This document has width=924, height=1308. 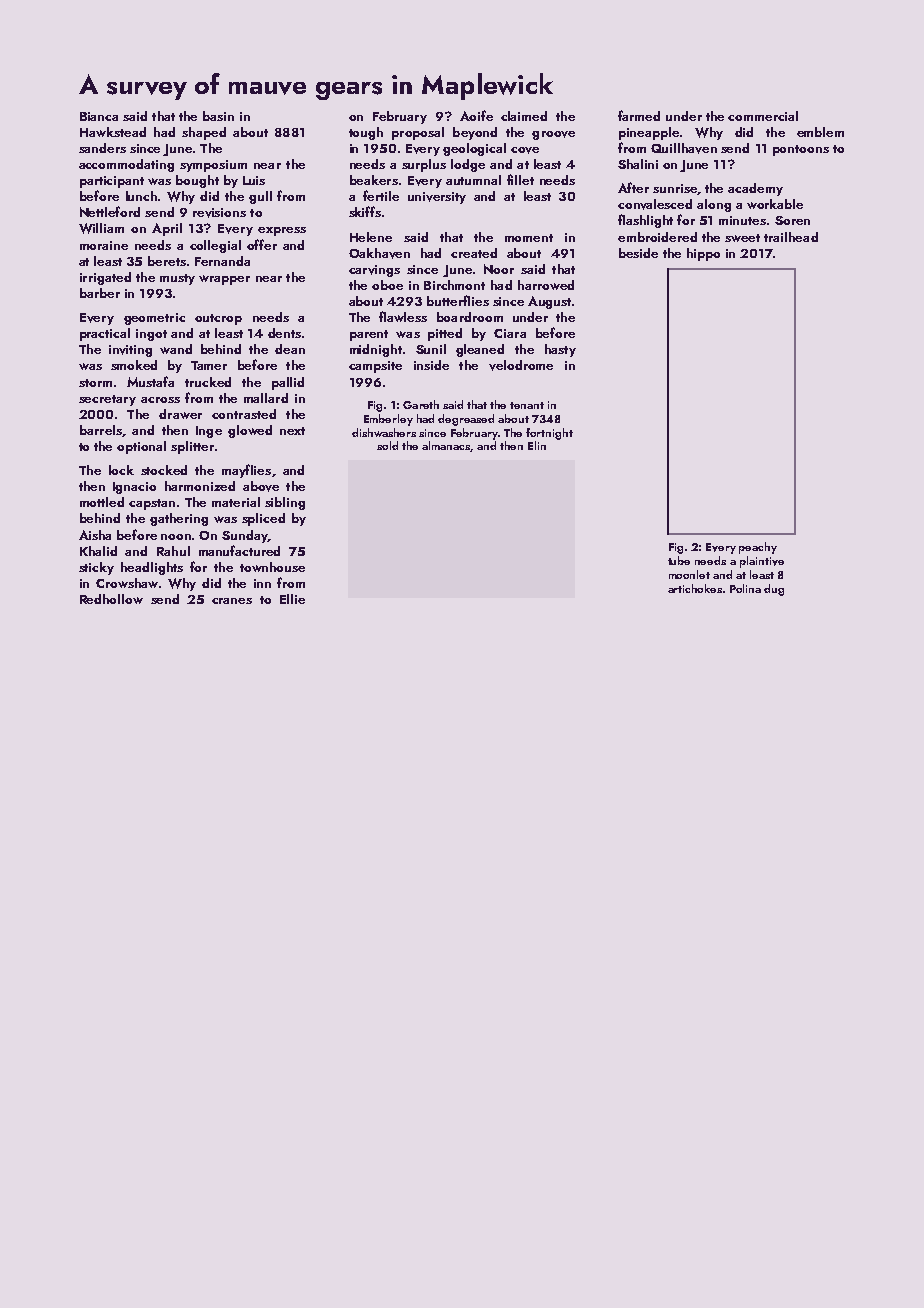 What do you see at coordinates (499, 269) in the document?
I see `Noor` at bounding box center [499, 269].
